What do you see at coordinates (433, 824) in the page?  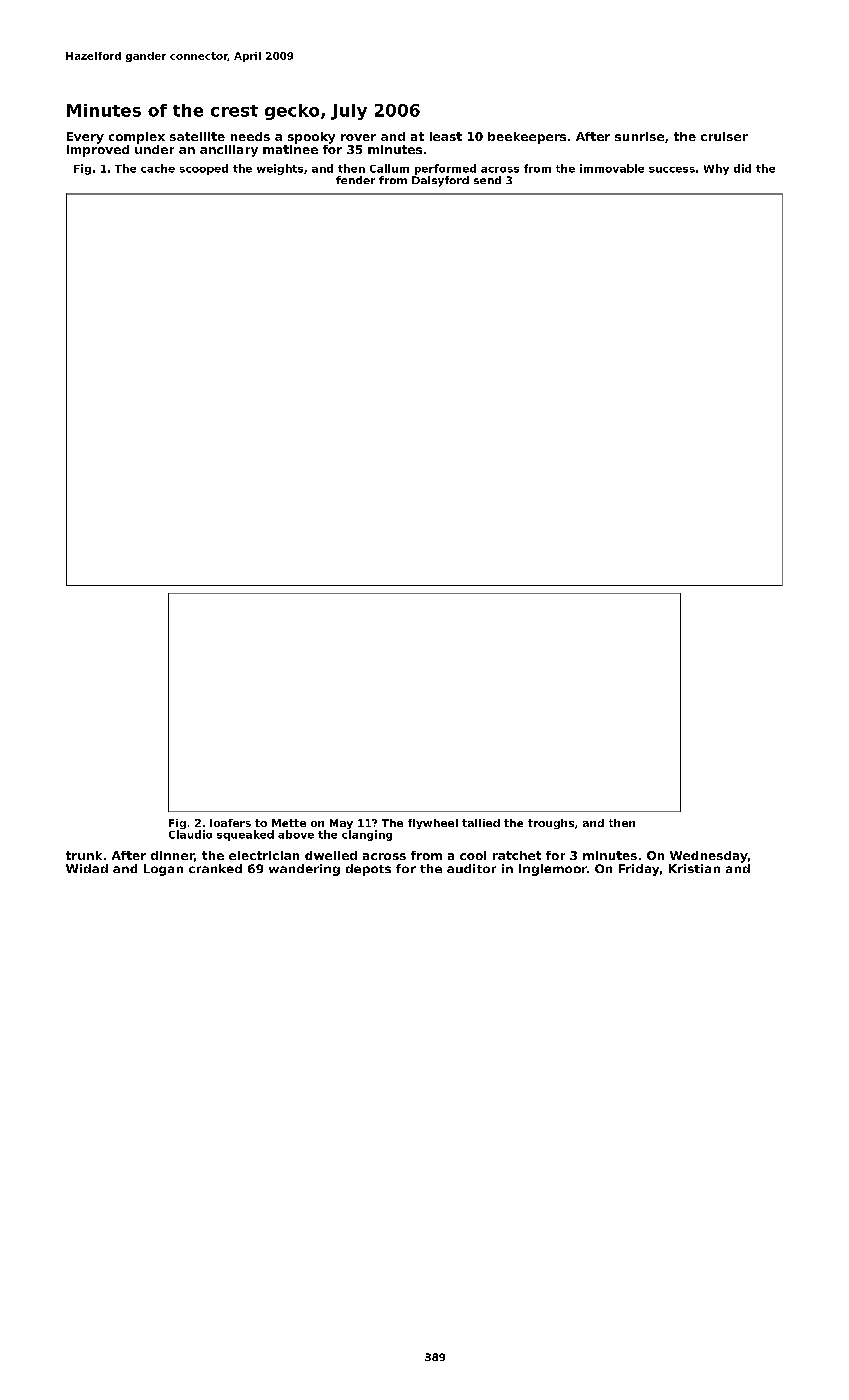 I see `flywheel` at bounding box center [433, 824].
